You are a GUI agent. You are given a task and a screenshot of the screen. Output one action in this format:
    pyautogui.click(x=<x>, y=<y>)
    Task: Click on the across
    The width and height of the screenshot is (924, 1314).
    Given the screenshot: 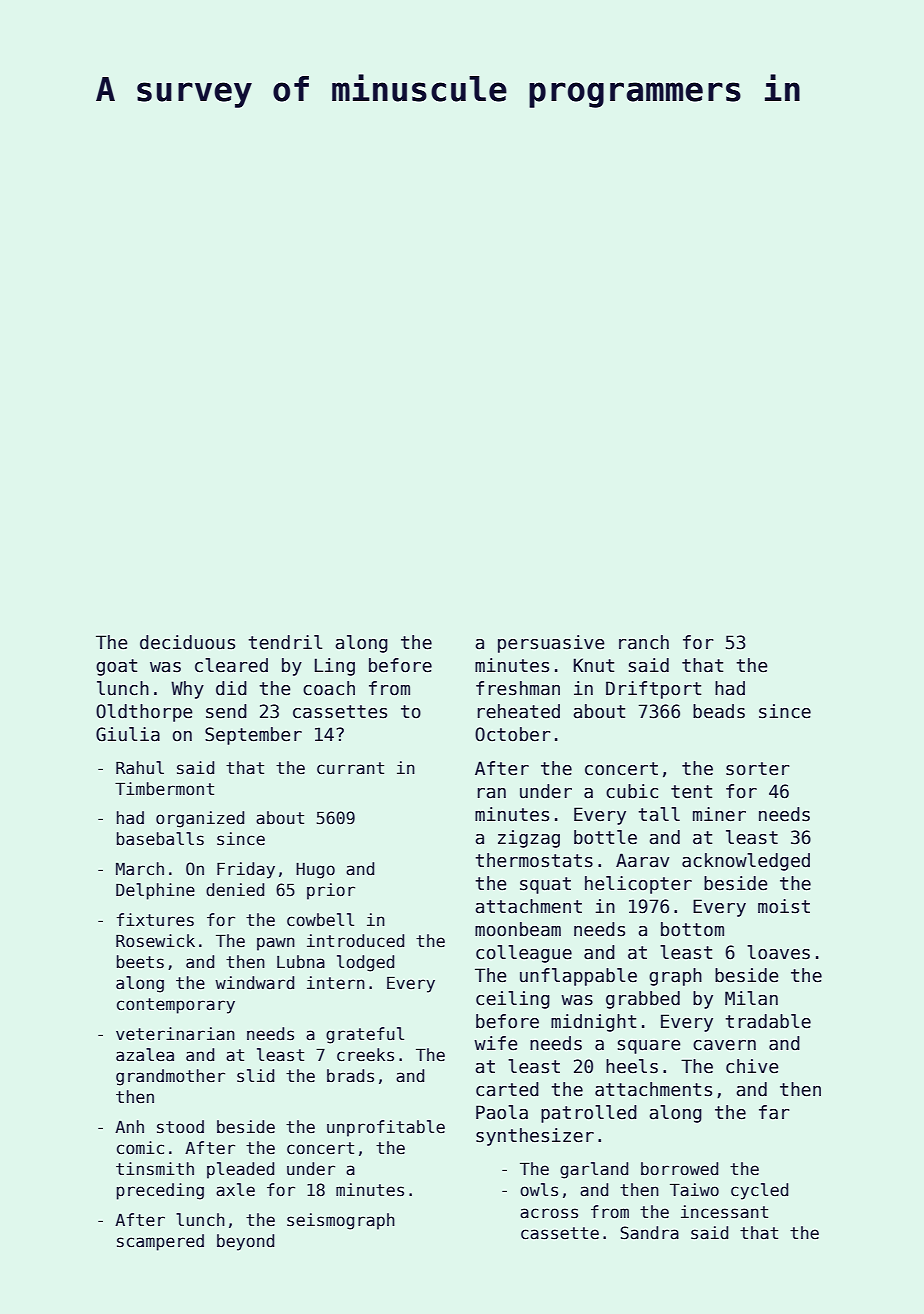 What is the action you would take?
    pyautogui.click(x=549, y=1213)
